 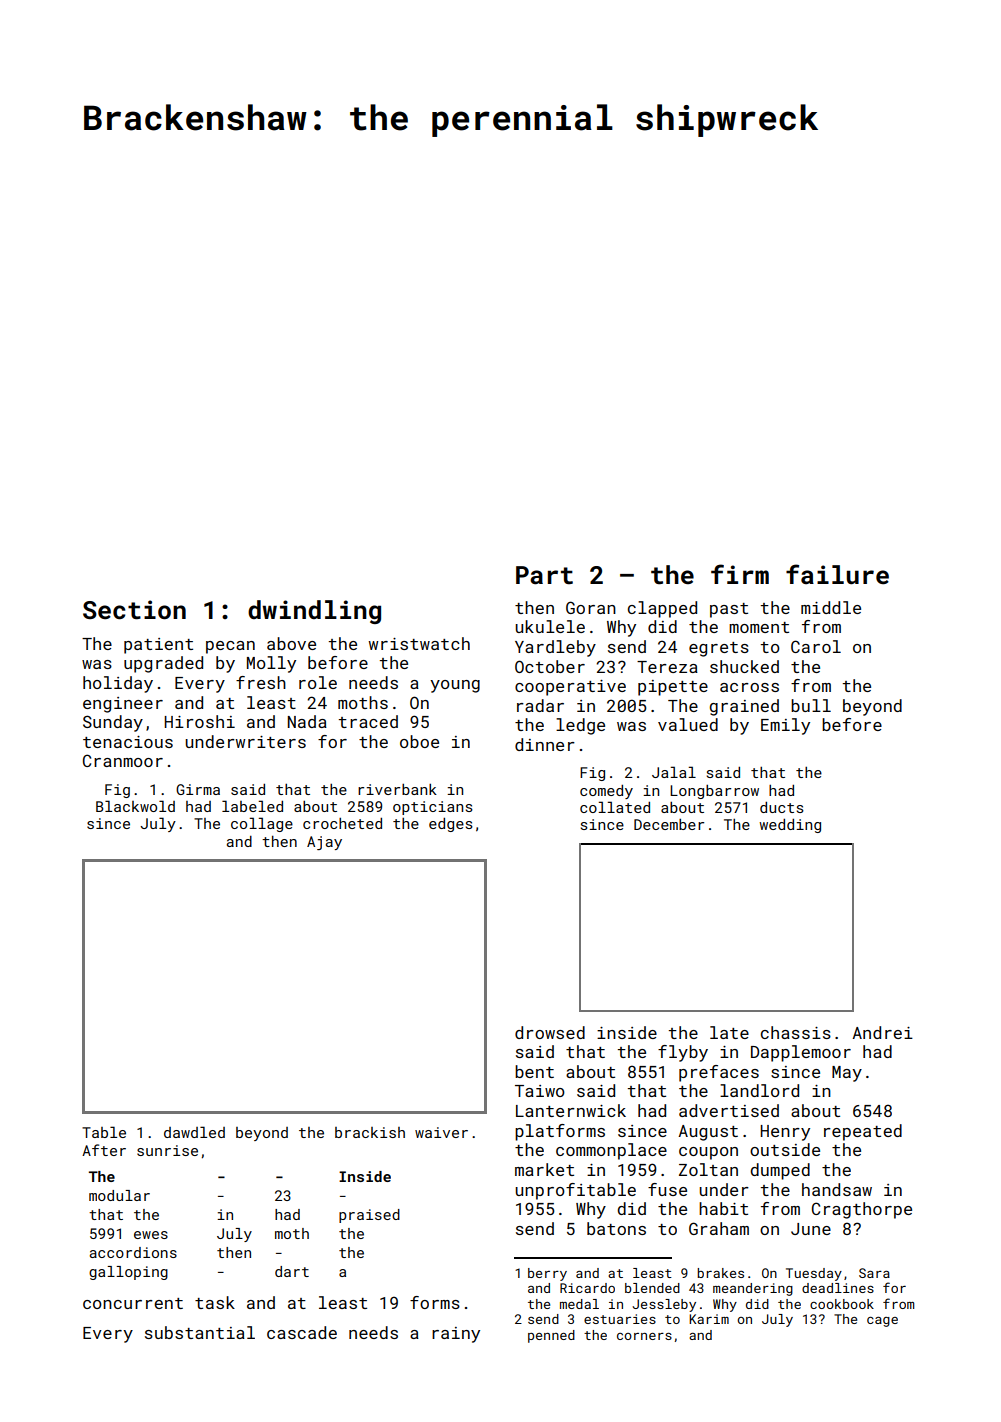 I want to click on handsaw, so click(x=837, y=1189).
